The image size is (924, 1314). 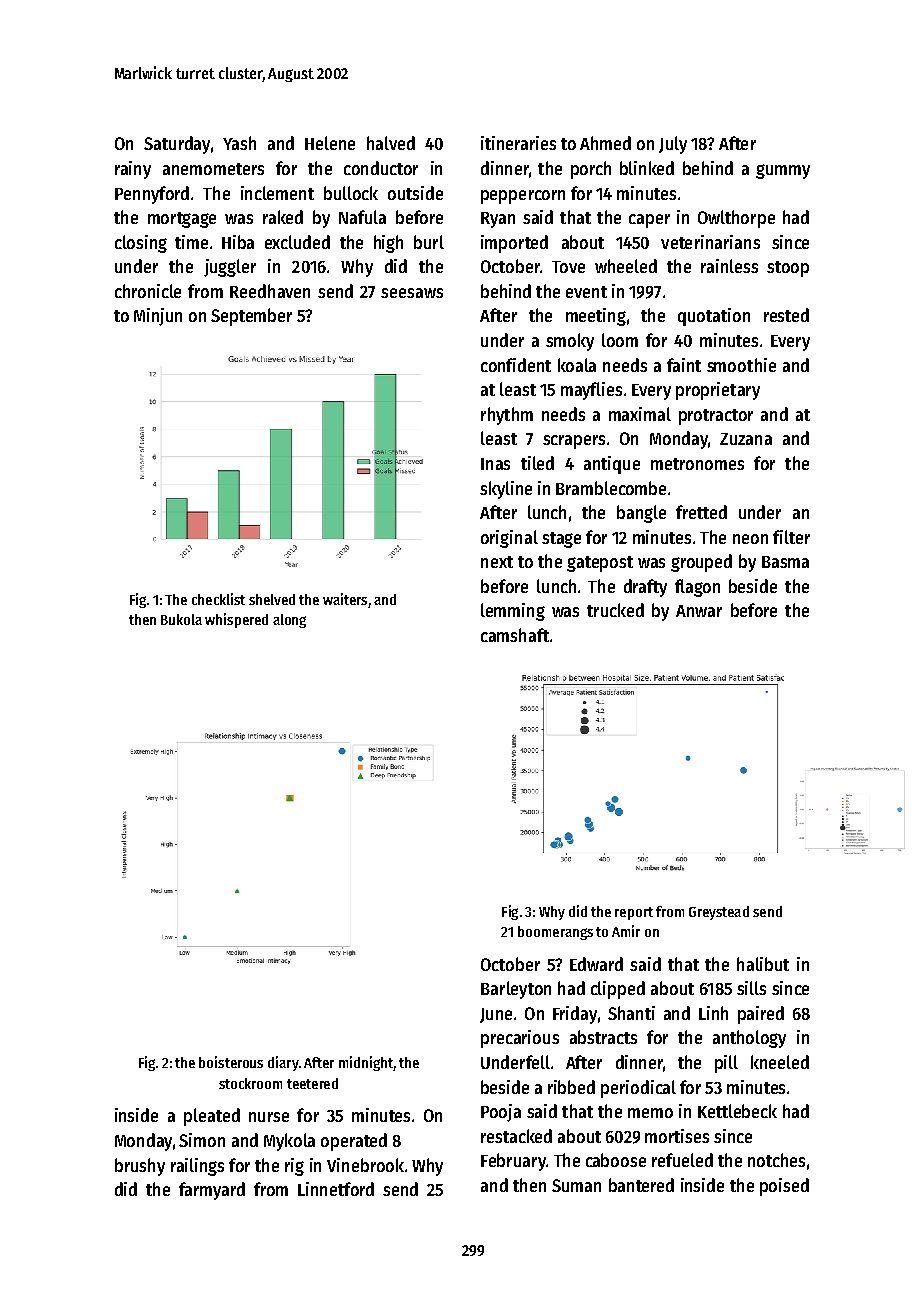 I want to click on stoop, so click(x=788, y=269).
